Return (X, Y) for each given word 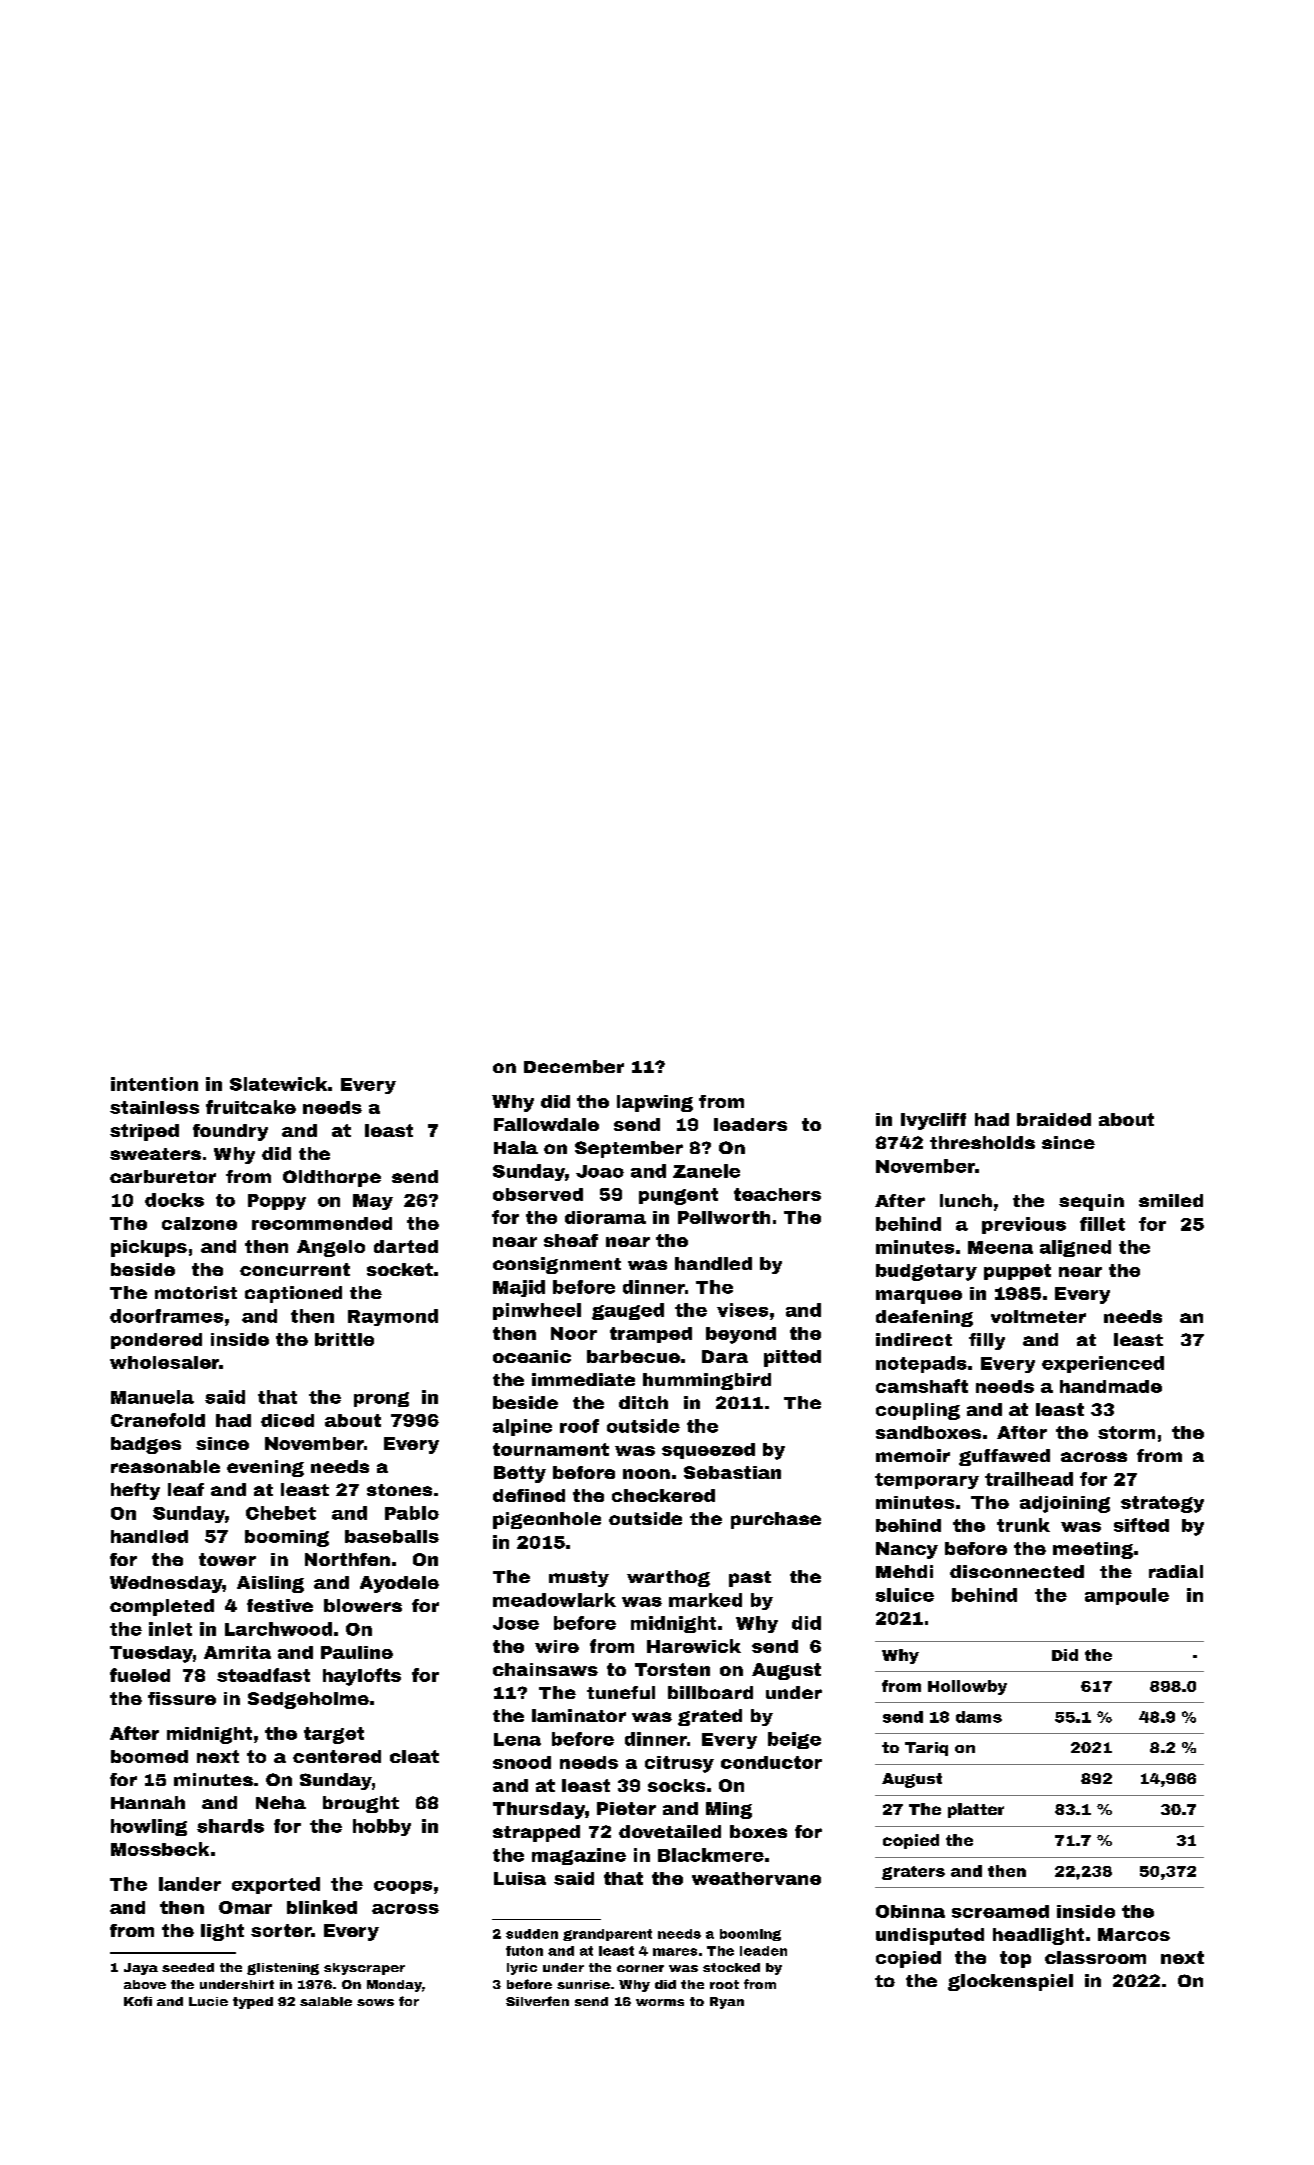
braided (1054, 1119)
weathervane (756, 1878)
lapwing (655, 1103)
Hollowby (967, 1687)
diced (287, 1420)
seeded (188, 1967)
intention (154, 1084)
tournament (551, 1449)
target (334, 1735)
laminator (579, 1715)
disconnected (1017, 1571)
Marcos (1134, 1934)
